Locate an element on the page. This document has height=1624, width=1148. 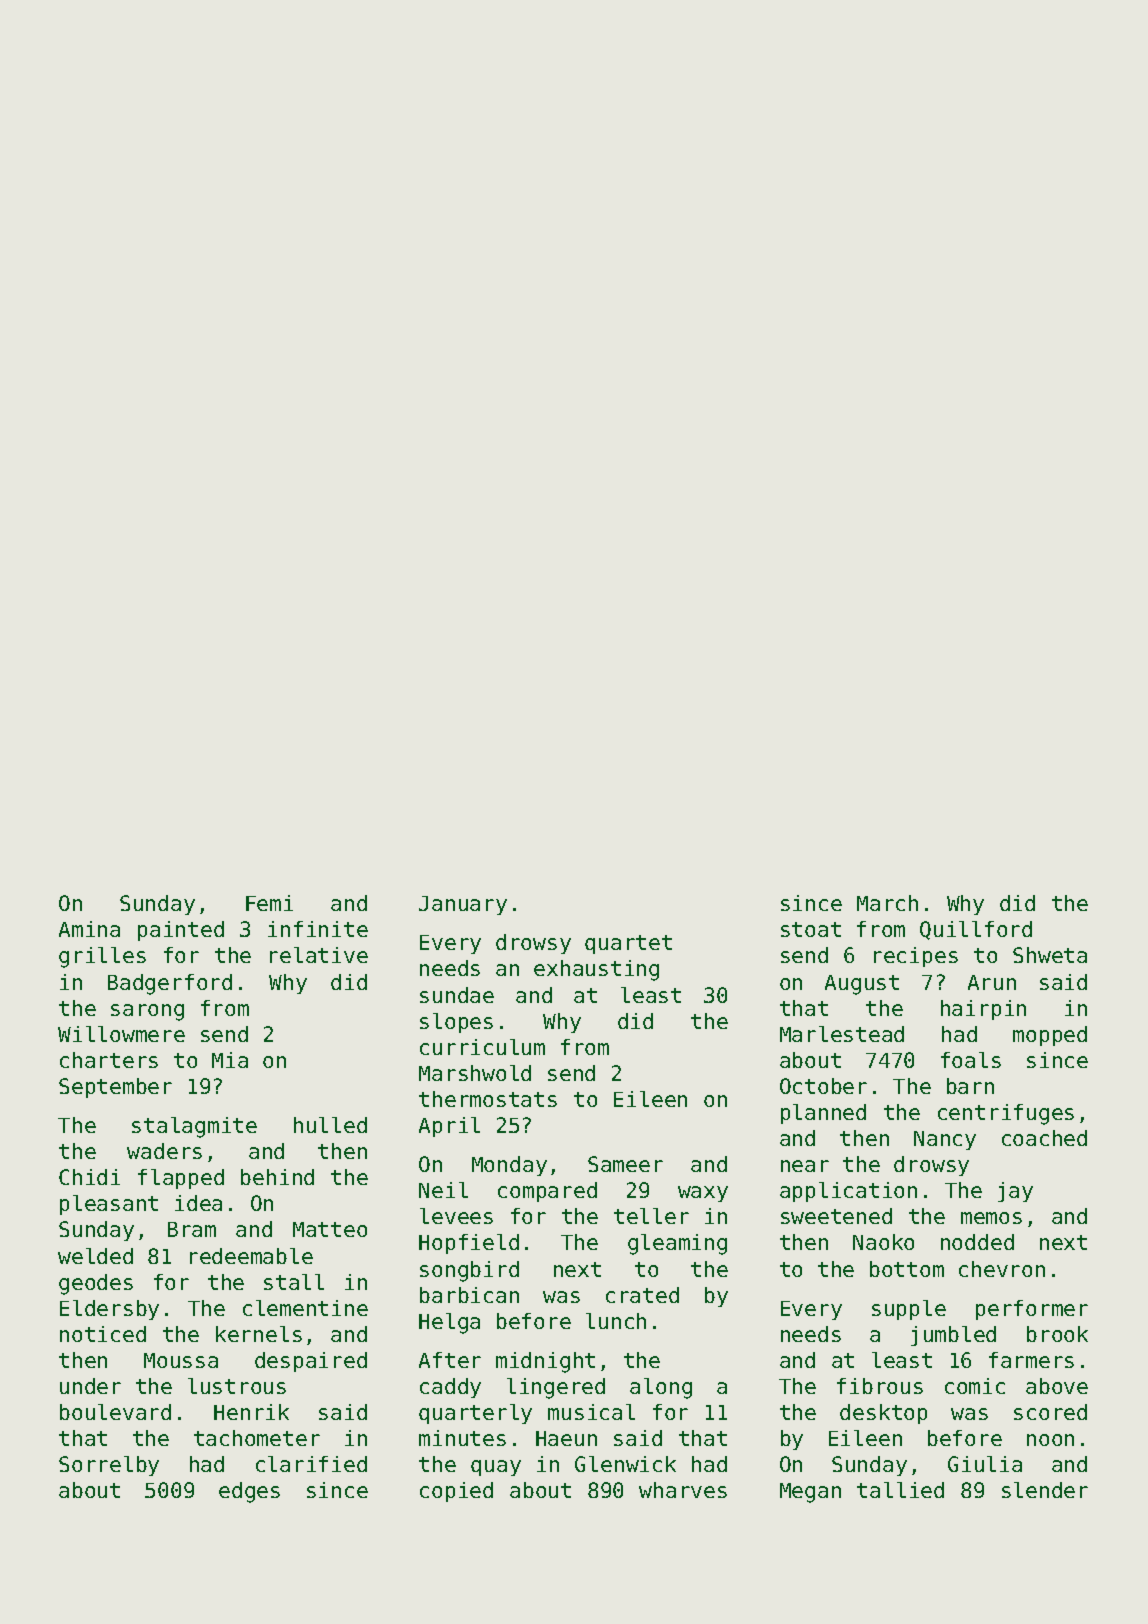
Femi is located at coordinates (269, 903).
